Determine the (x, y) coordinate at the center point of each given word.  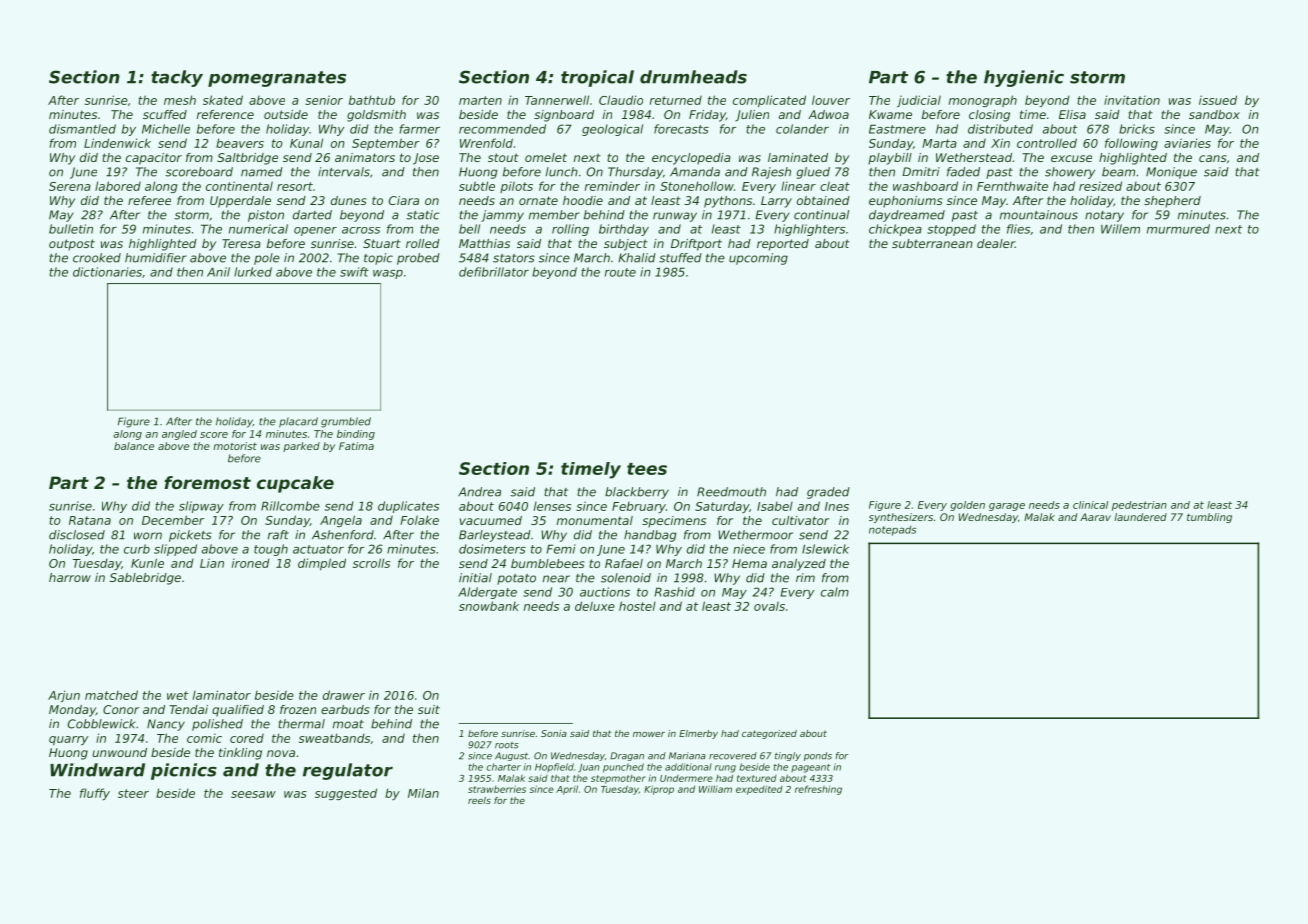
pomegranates (277, 79)
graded (828, 493)
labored (118, 186)
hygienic (1024, 78)
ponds (818, 756)
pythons (728, 202)
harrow (70, 577)
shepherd (1172, 202)
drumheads (693, 77)
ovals (769, 606)
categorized (769, 734)
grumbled (346, 422)
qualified (238, 711)
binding (356, 435)
